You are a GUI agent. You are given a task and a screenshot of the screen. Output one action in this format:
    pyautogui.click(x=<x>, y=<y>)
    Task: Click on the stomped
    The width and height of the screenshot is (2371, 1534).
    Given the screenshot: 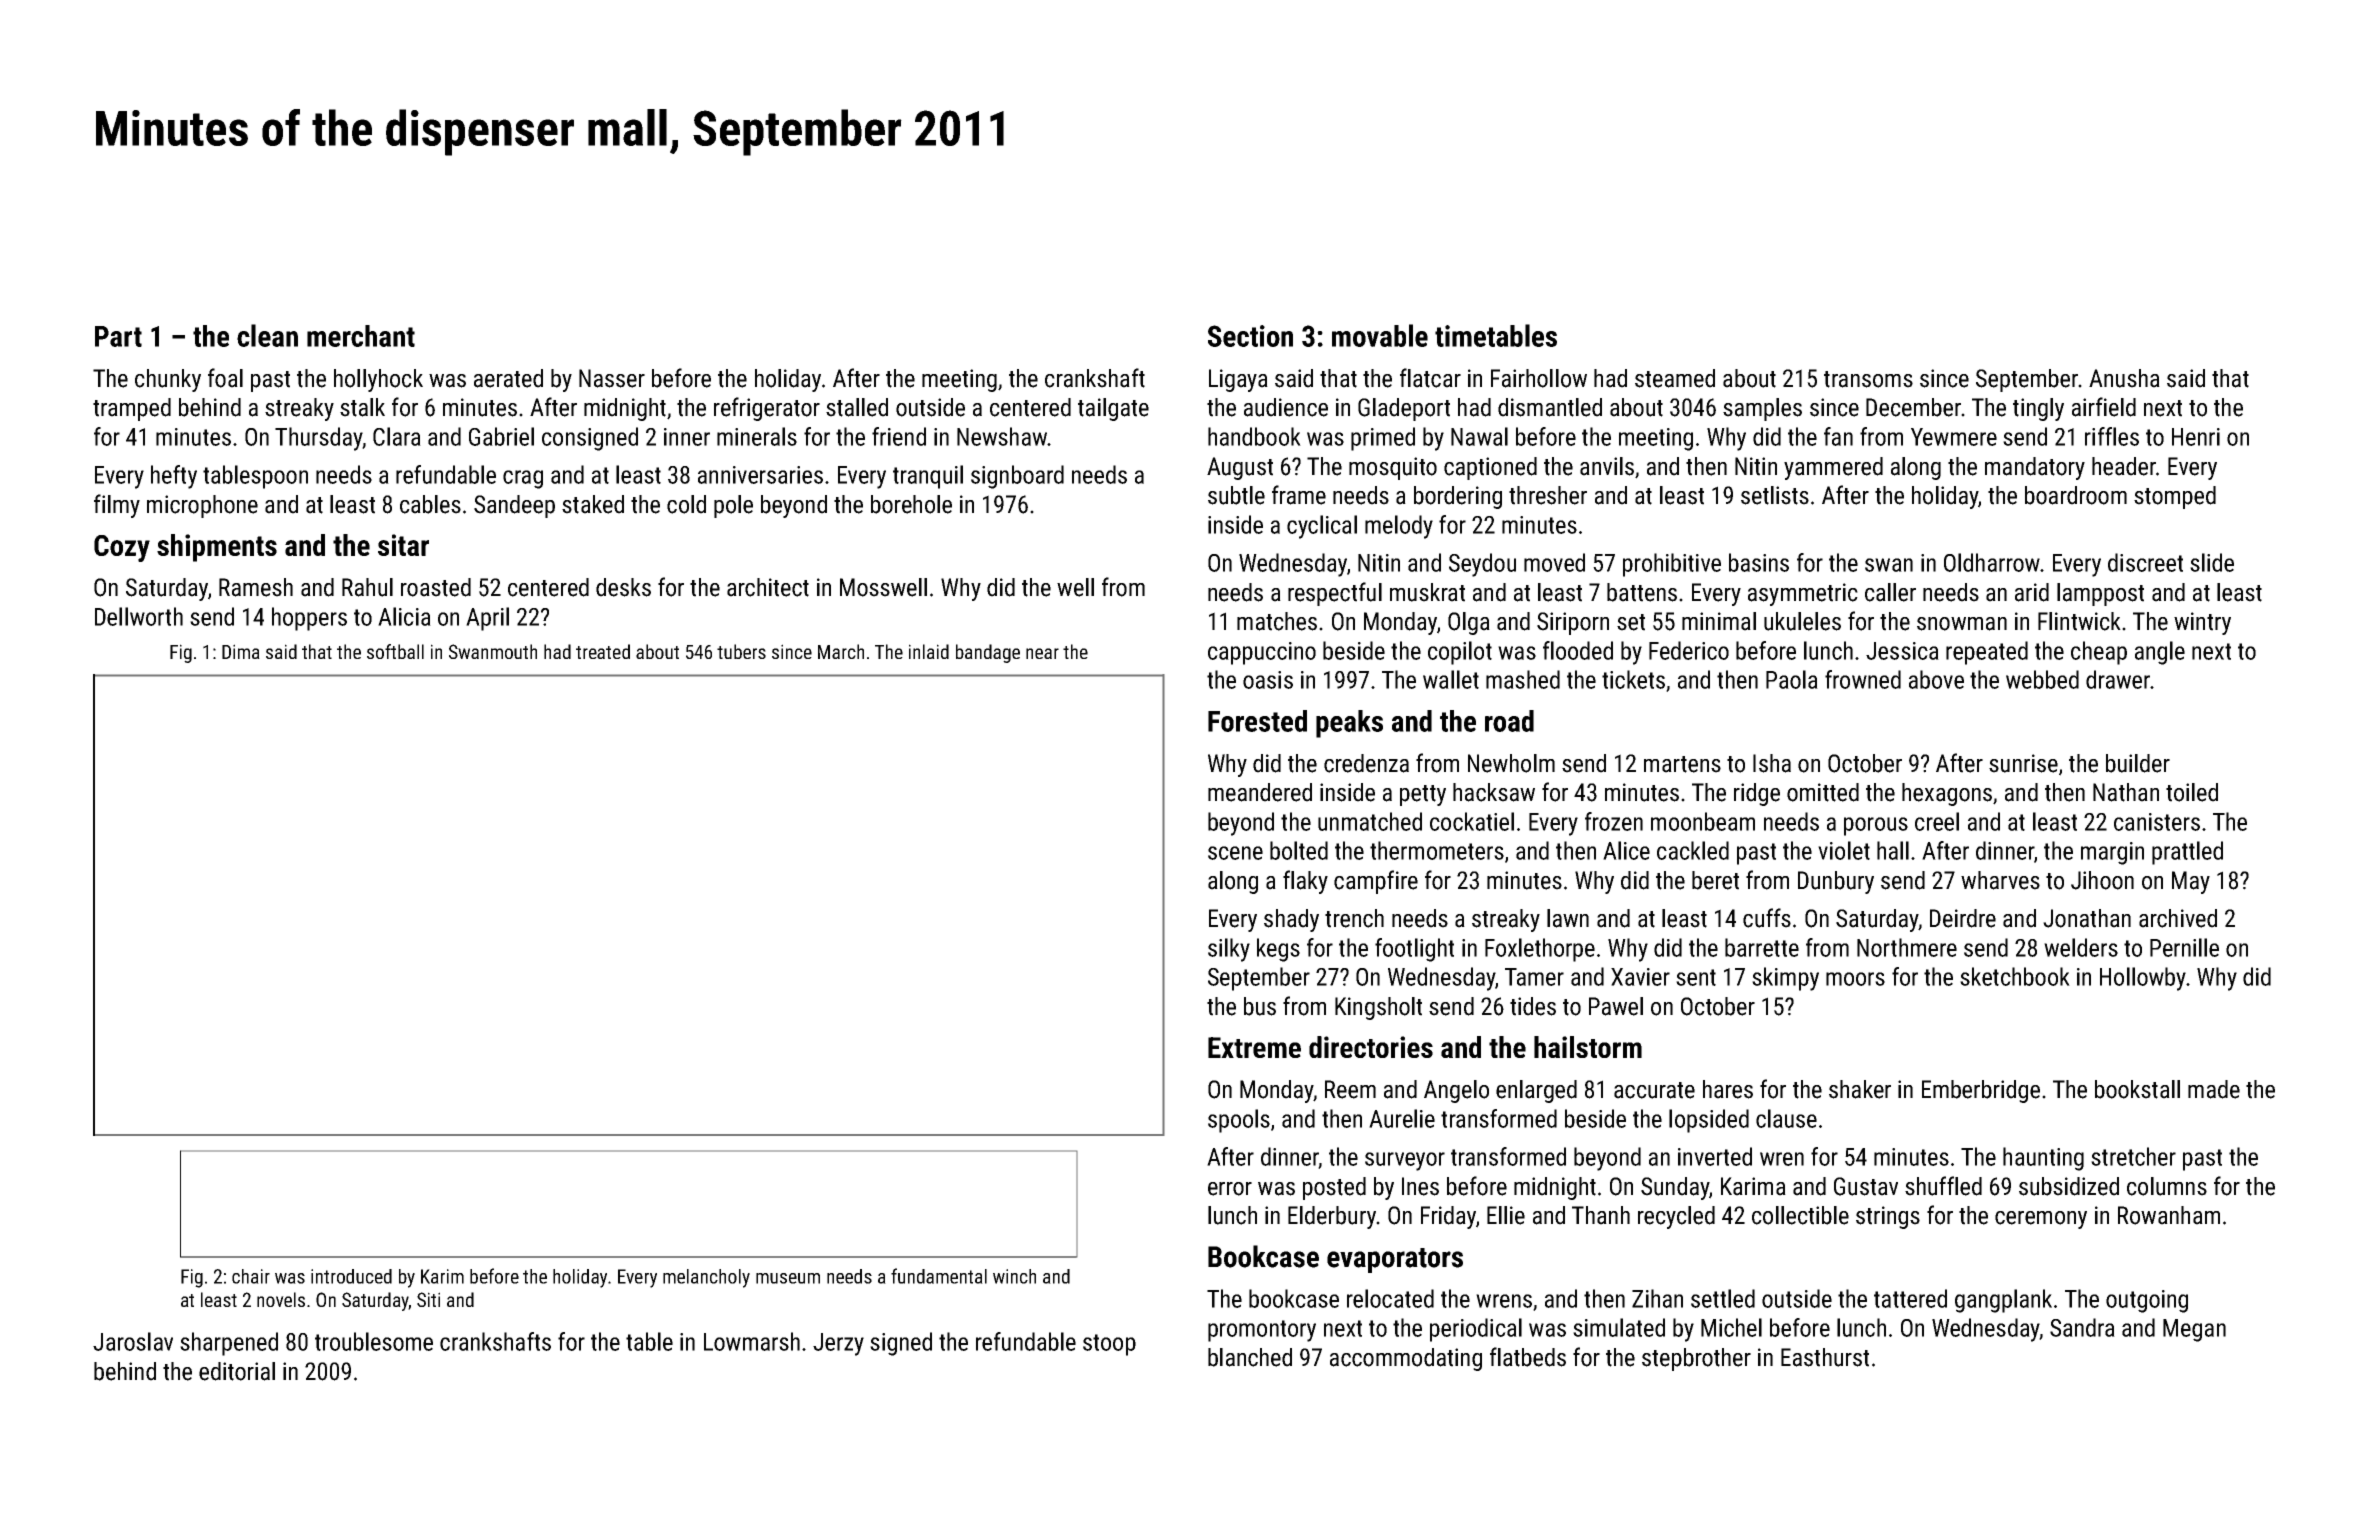 What is the action you would take?
    pyautogui.click(x=2175, y=497)
